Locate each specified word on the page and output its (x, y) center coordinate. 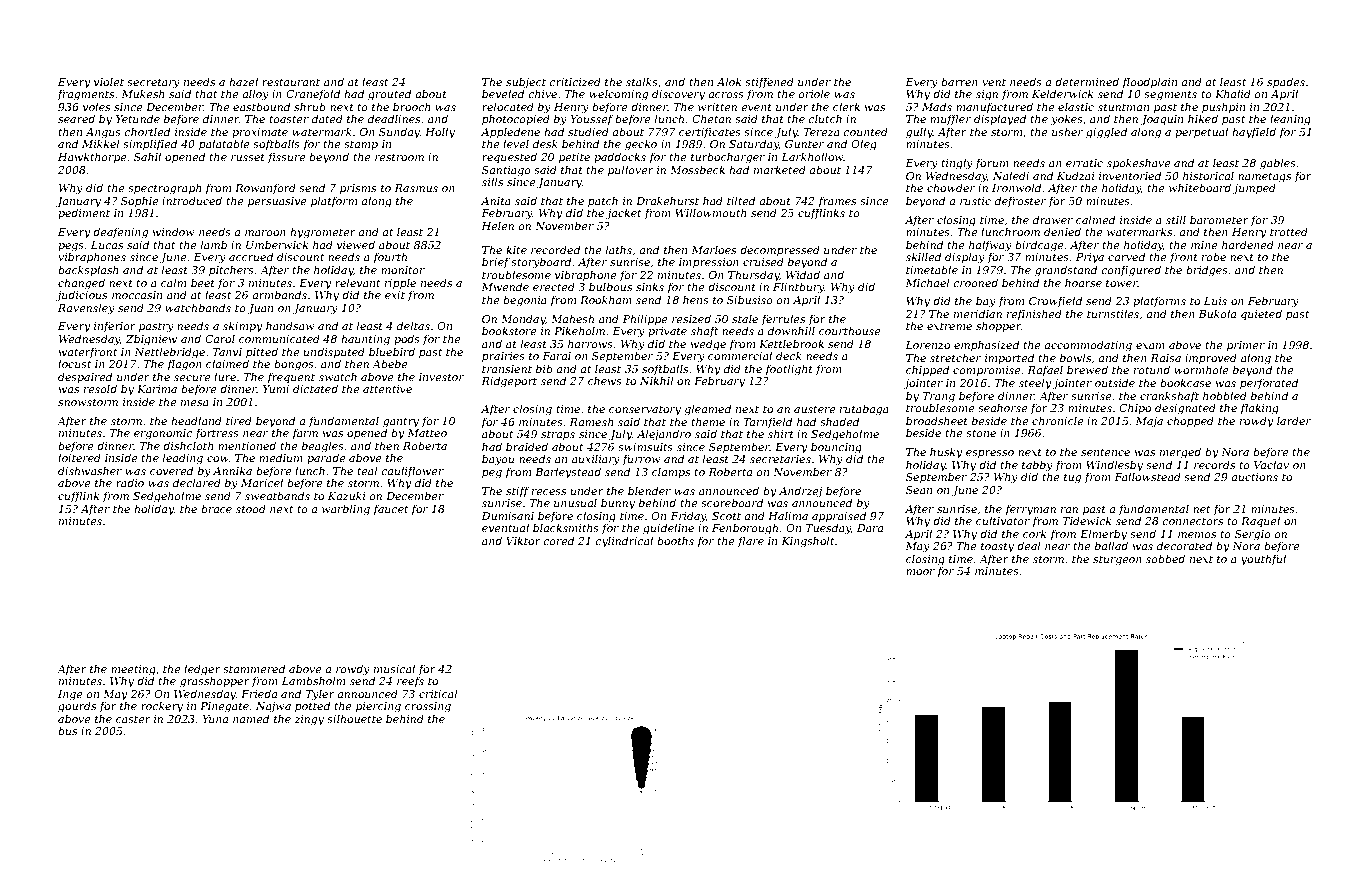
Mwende (505, 286)
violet (109, 81)
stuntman (1123, 107)
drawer (1053, 219)
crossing (428, 707)
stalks (642, 81)
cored (558, 540)
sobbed (1165, 558)
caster (133, 719)
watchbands (198, 307)
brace (216, 508)
